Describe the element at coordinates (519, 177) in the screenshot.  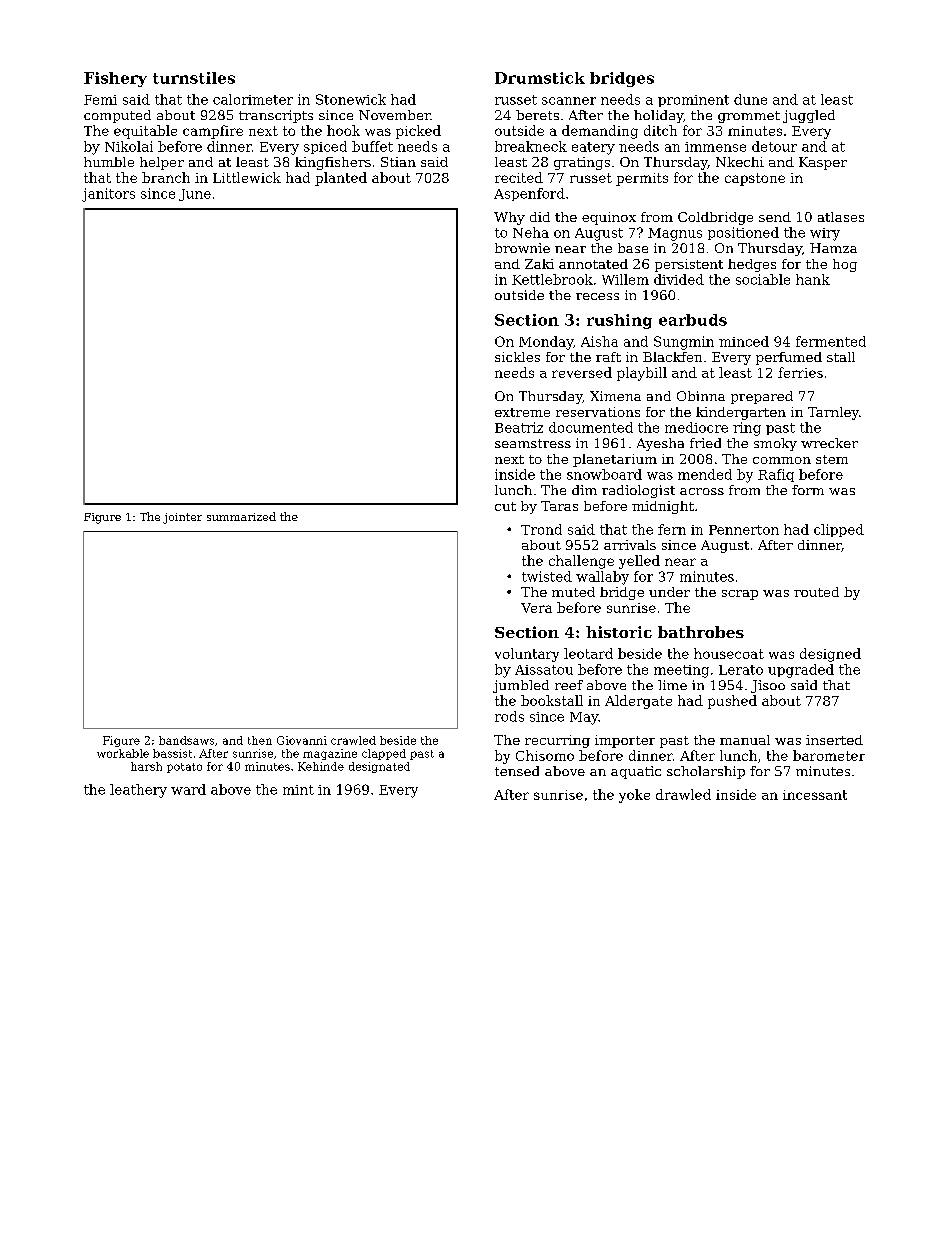
I see `recited` at that location.
